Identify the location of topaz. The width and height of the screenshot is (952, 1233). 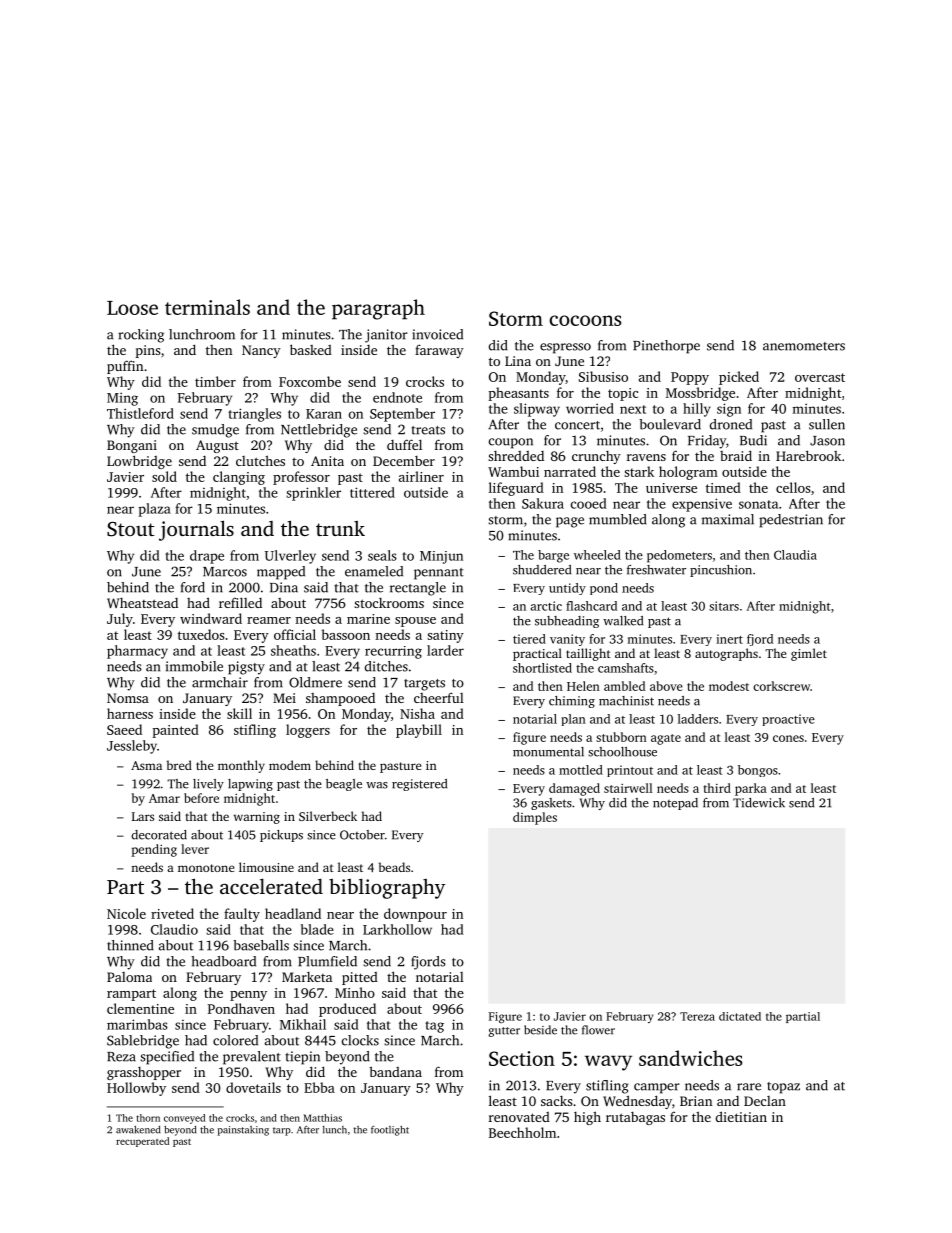
(783, 1088).
